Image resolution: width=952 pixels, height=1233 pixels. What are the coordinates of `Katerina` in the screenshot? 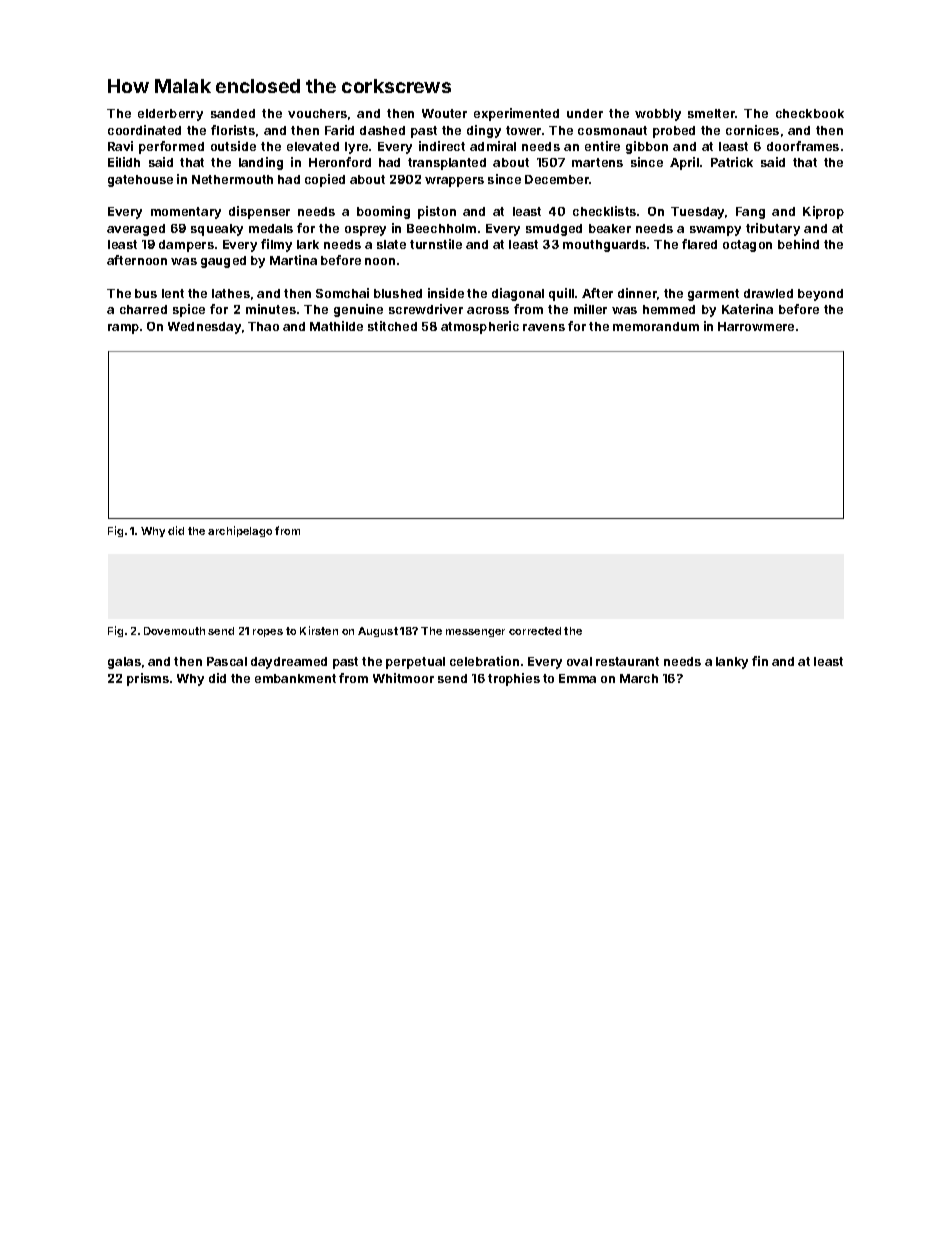 It's located at (747, 309).
